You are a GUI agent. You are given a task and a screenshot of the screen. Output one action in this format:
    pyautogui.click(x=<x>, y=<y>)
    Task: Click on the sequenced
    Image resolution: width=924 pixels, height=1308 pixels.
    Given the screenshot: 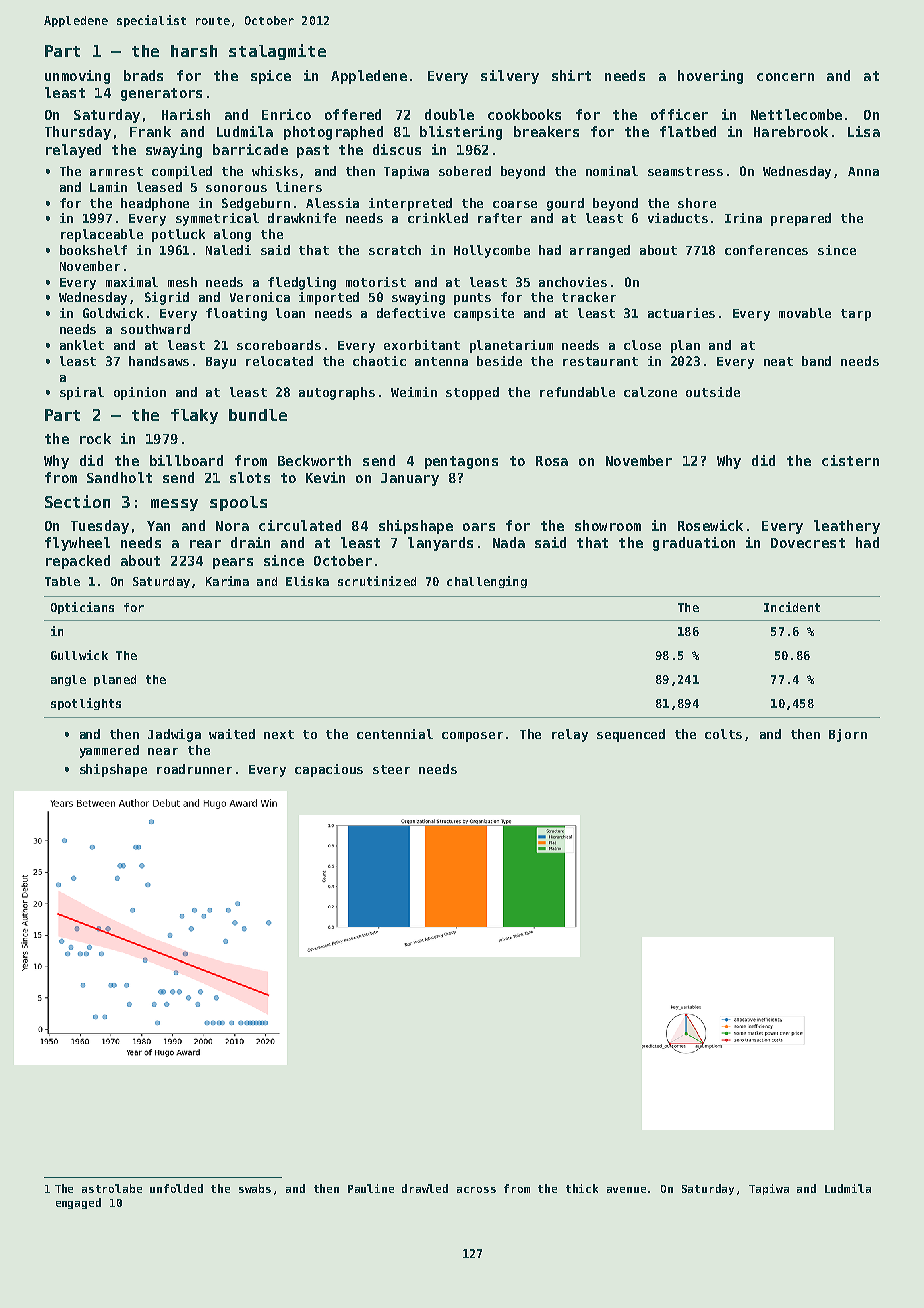 What is the action you would take?
    pyautogui.click(x=631, y=735)
